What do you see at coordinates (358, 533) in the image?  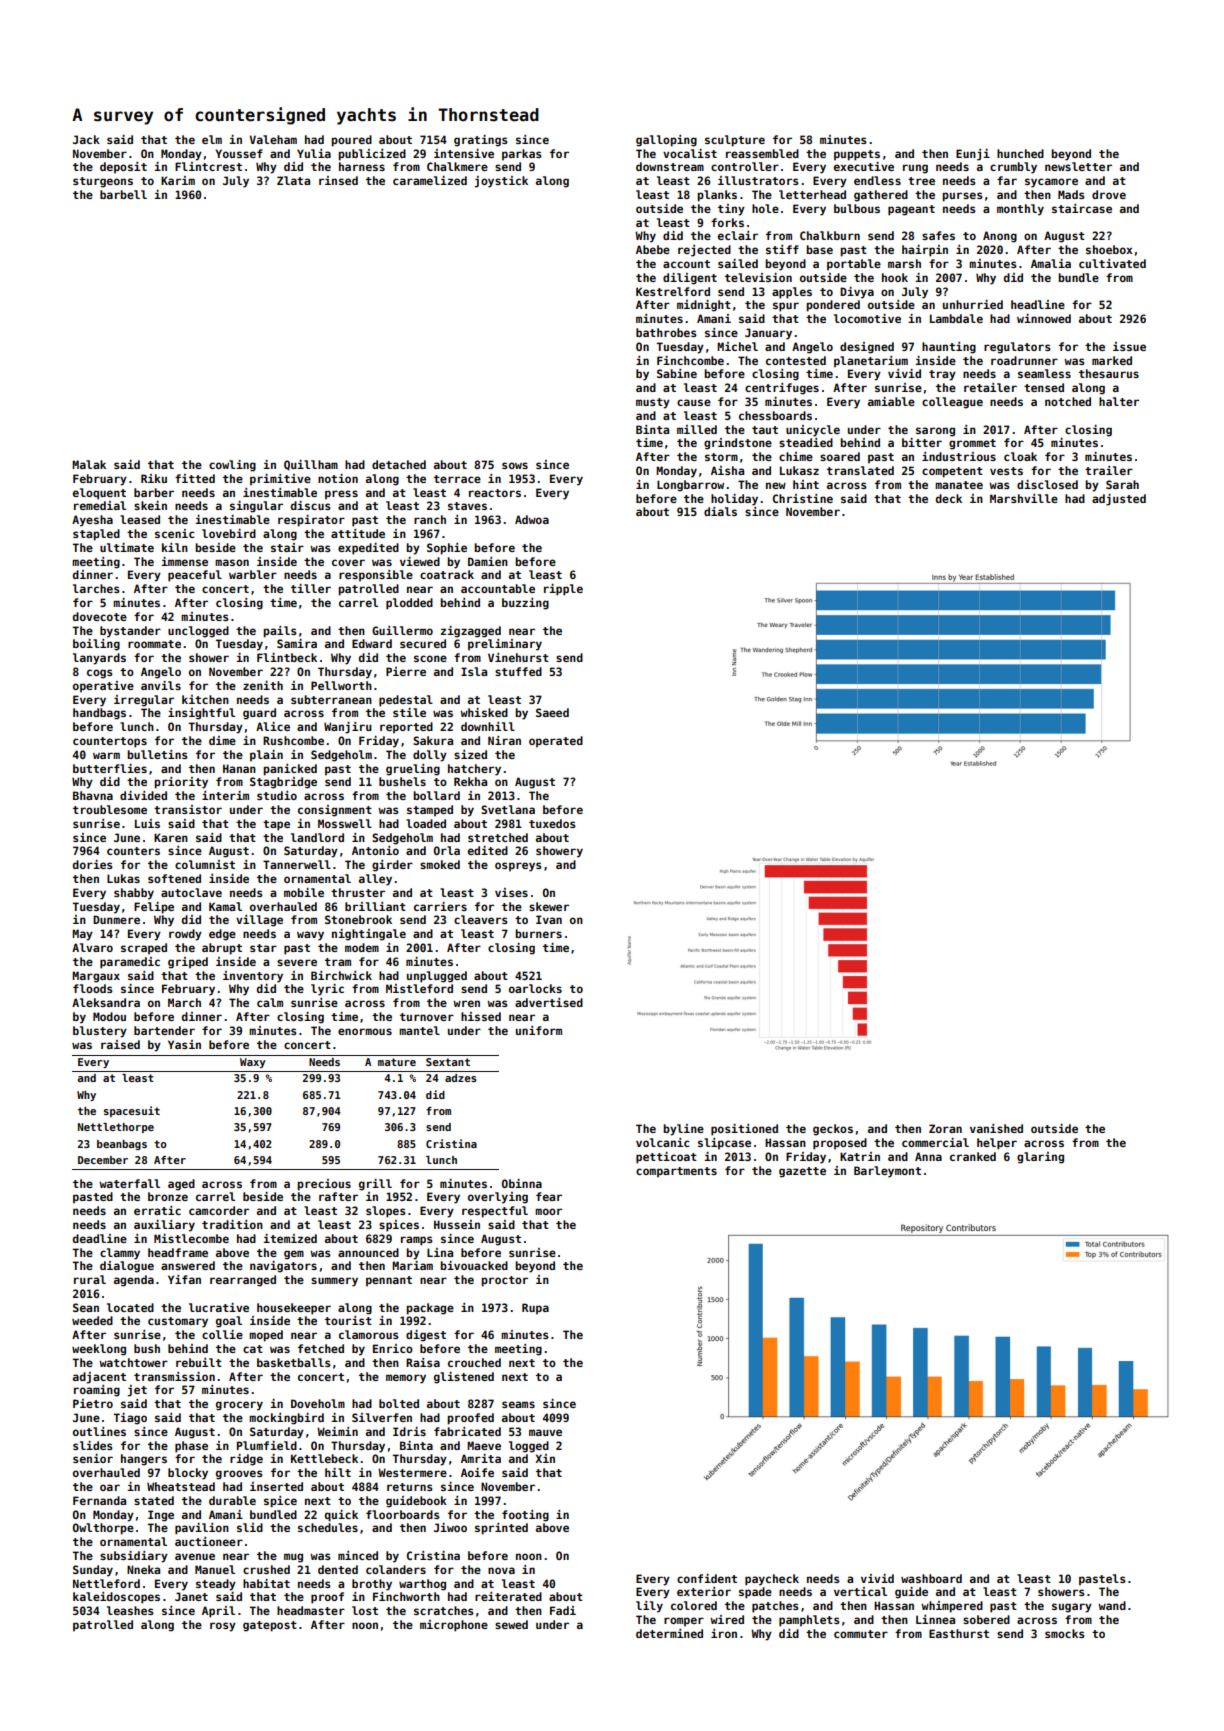 I see `attitude` at bounding box center [358, 533].
